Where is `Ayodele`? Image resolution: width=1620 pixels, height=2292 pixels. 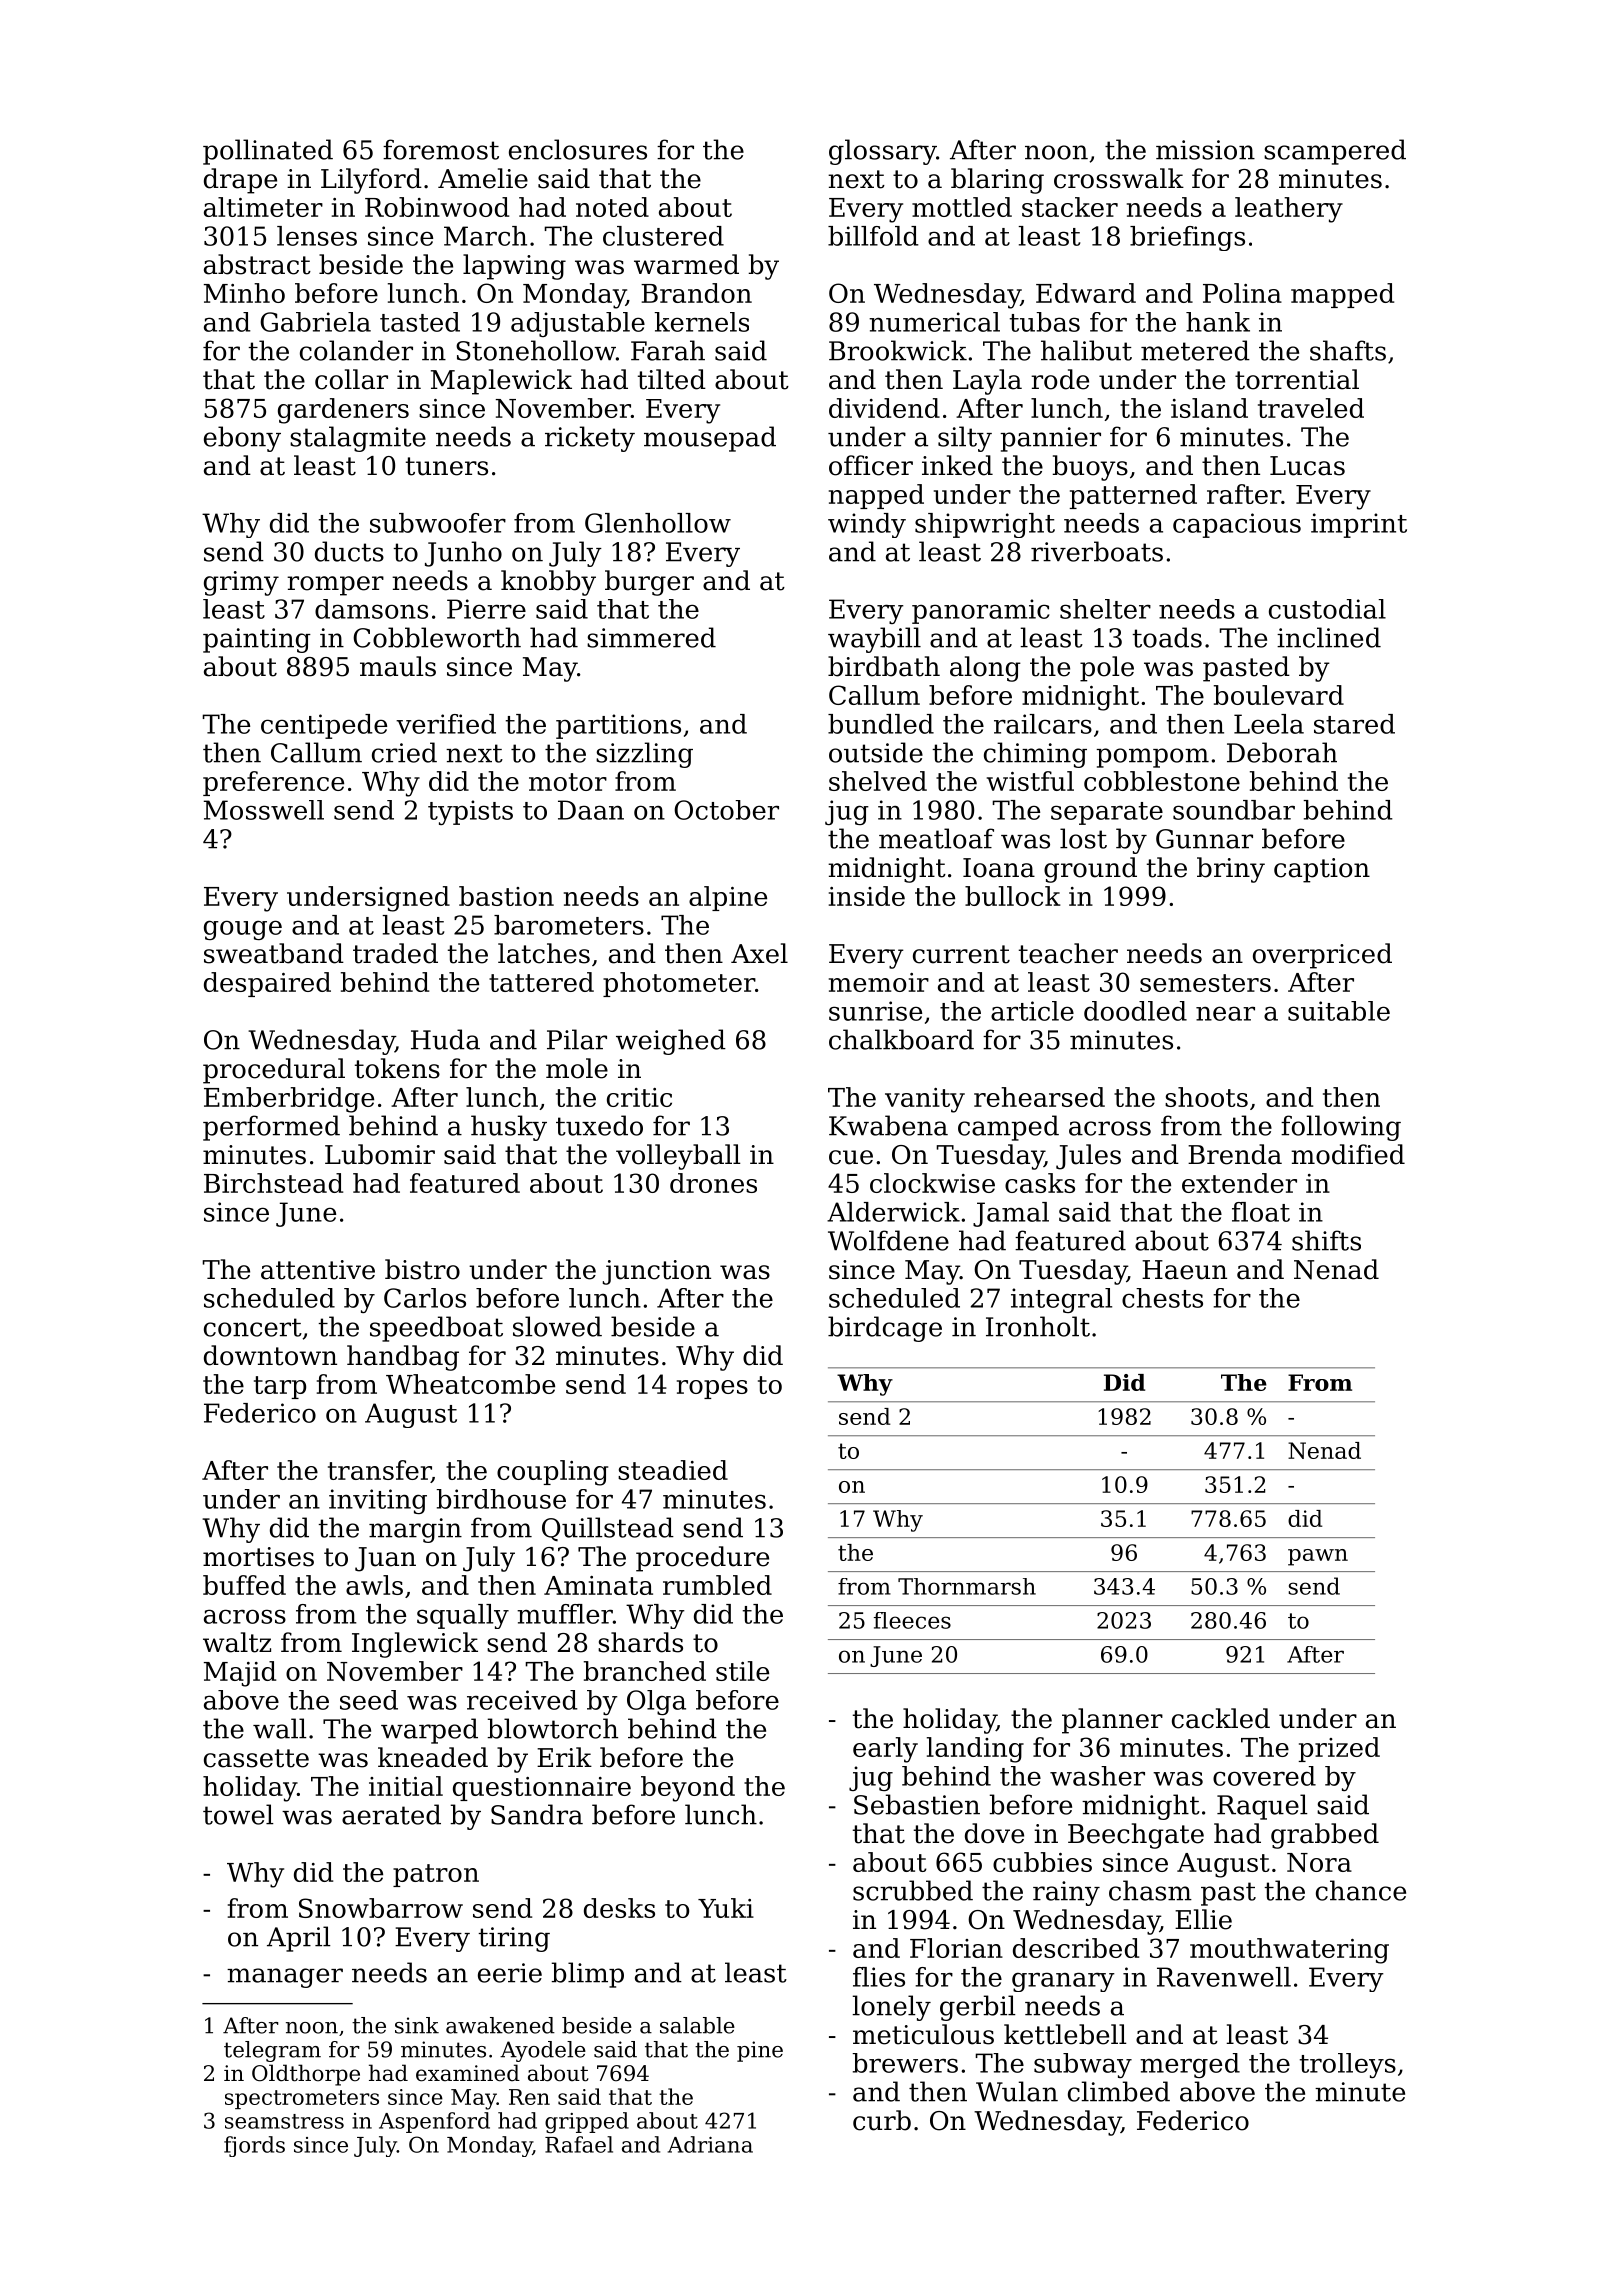 Ayodele is located at coordinates (543, 2051).
